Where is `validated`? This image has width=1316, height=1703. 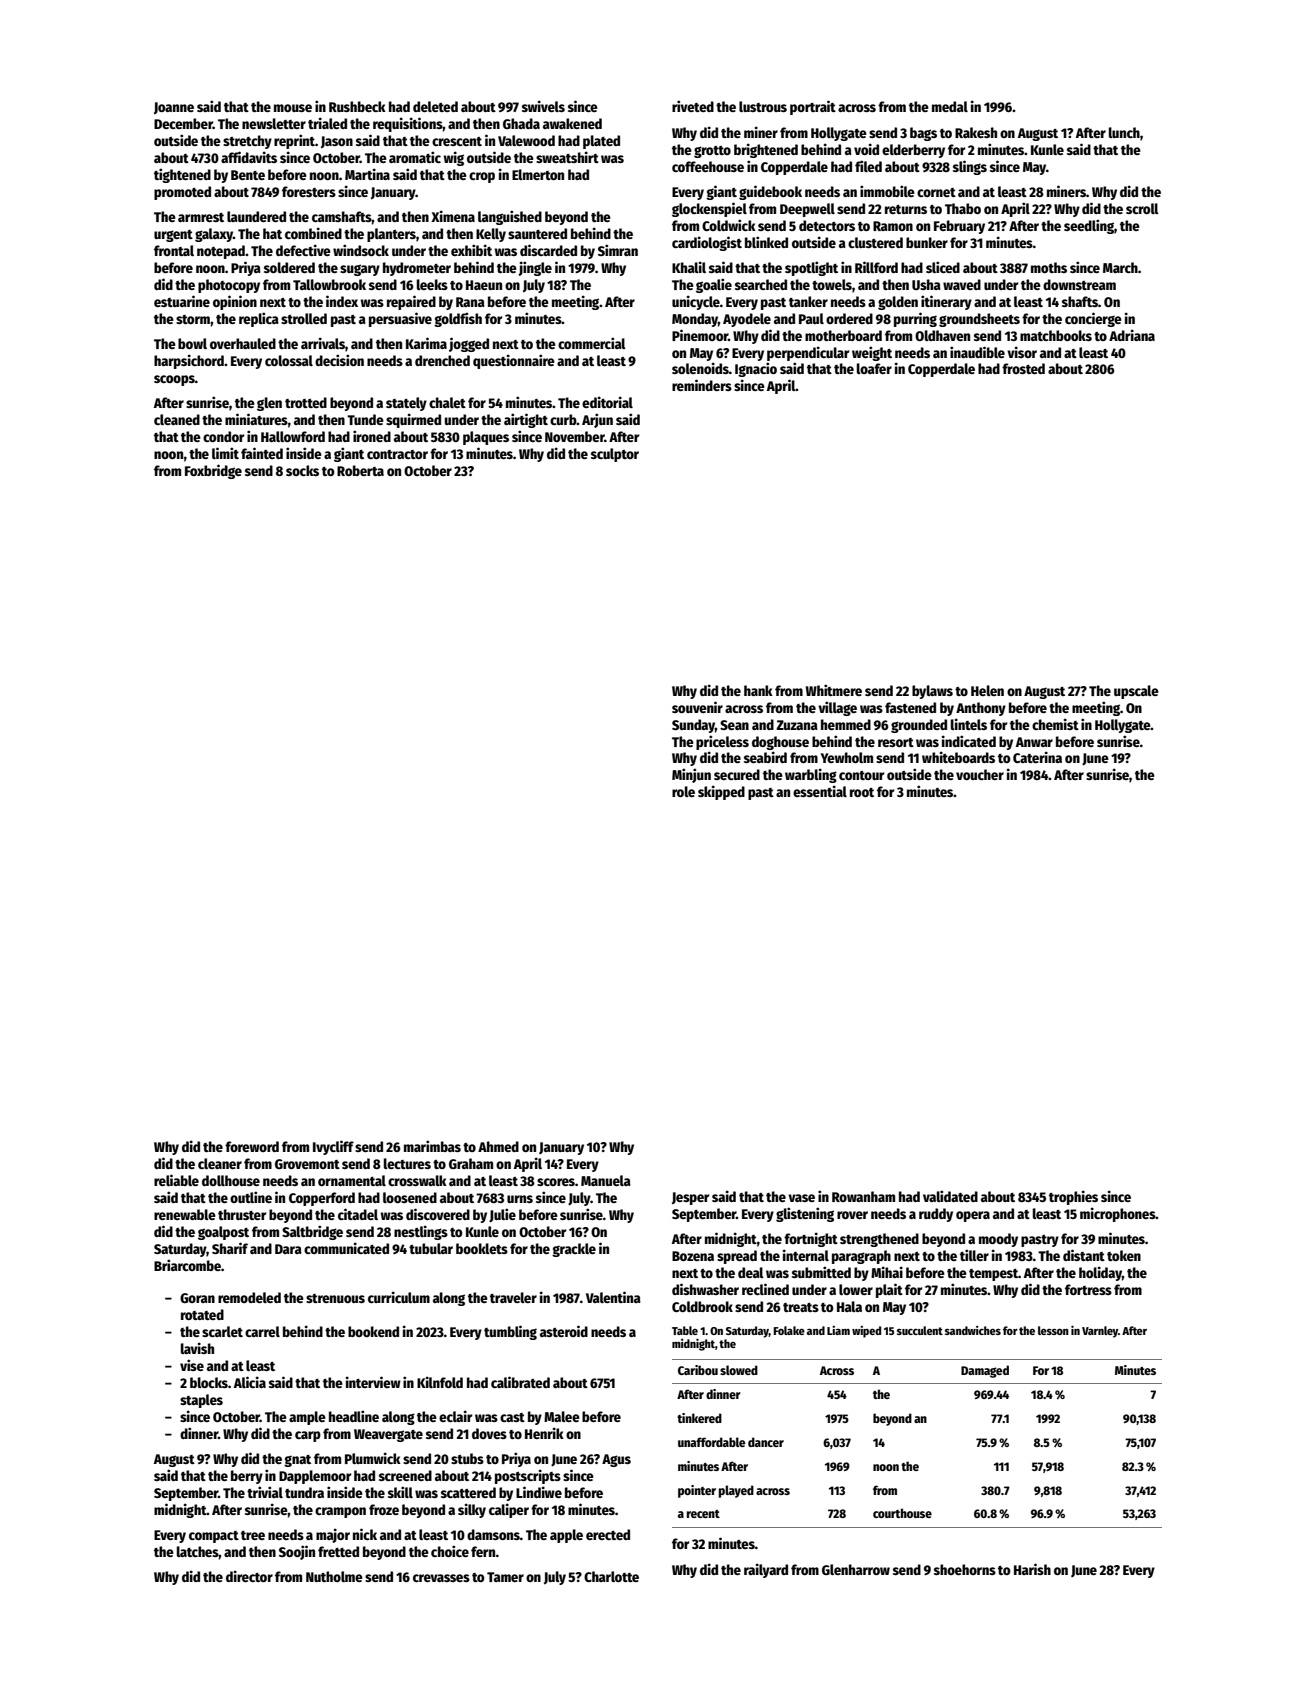
validated is located at coordinates (950, 1196).
